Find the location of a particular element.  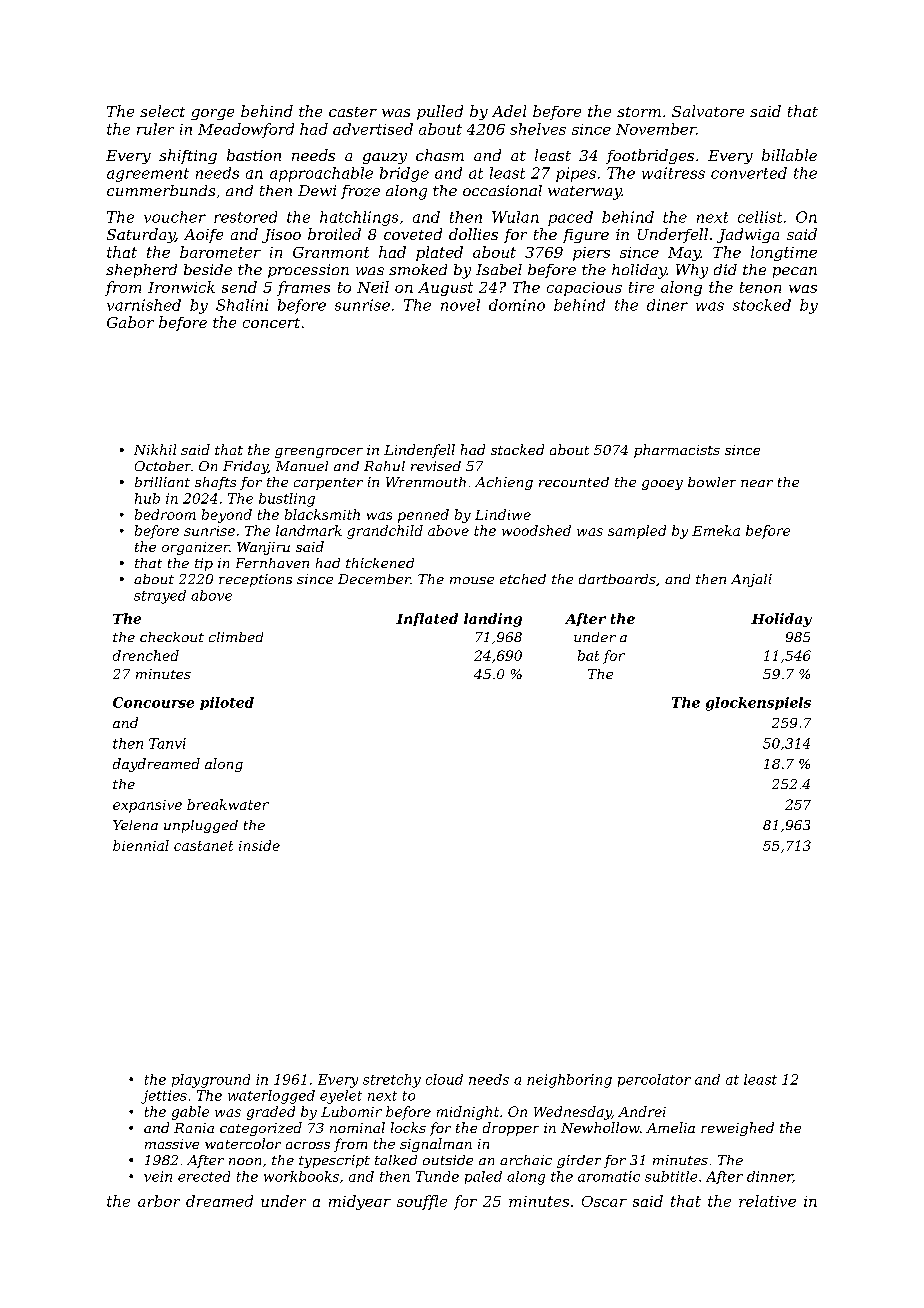

select is located at coordinates (162, 111).
